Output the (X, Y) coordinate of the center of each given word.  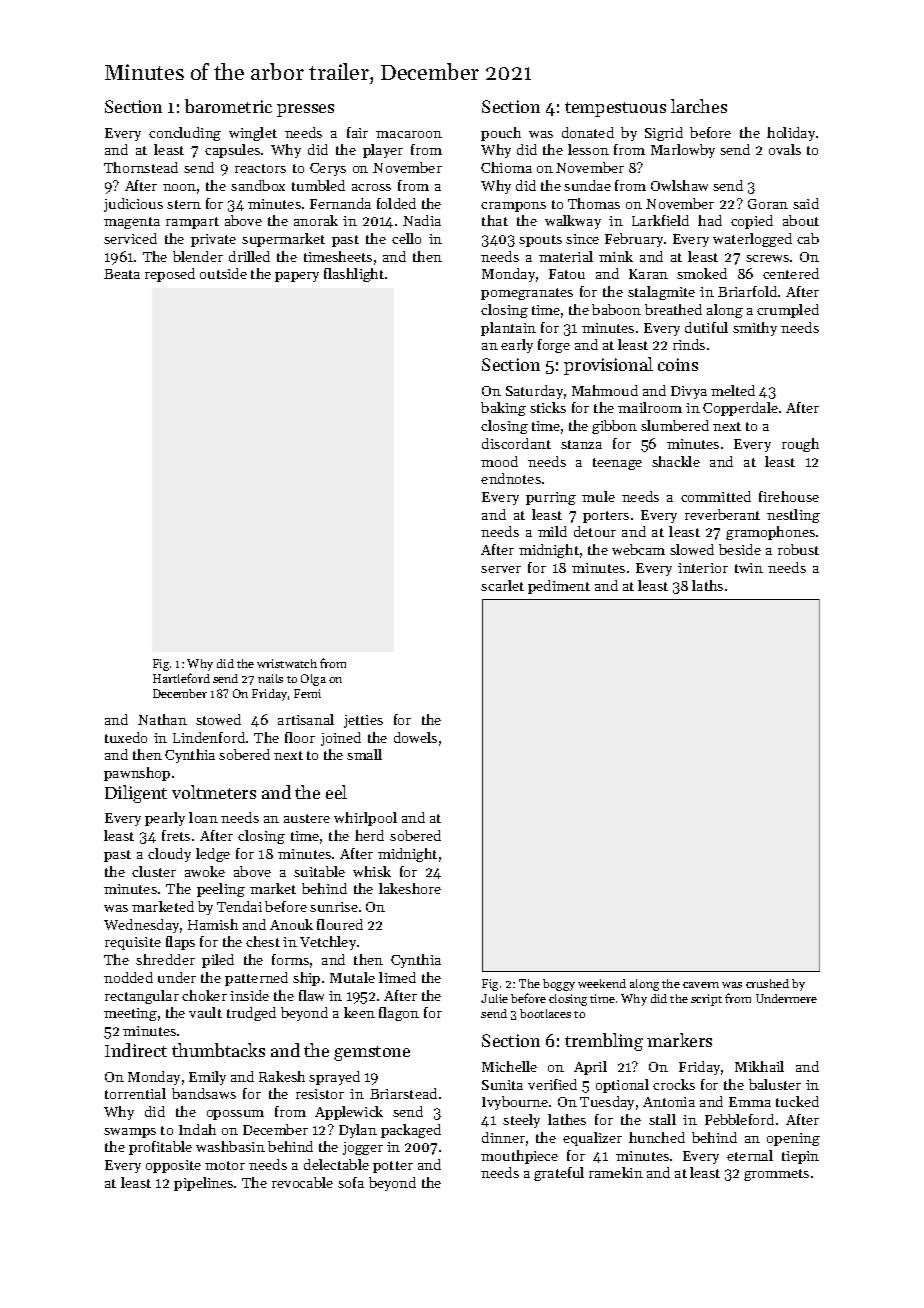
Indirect (136, 1050)
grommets (776, 1175)
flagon (399, 1014)
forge (554, 346)
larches (699, 106)
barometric (228, 106)
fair (357, 132)
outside (223, 273)
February (634, 240)
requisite (133, 943)
